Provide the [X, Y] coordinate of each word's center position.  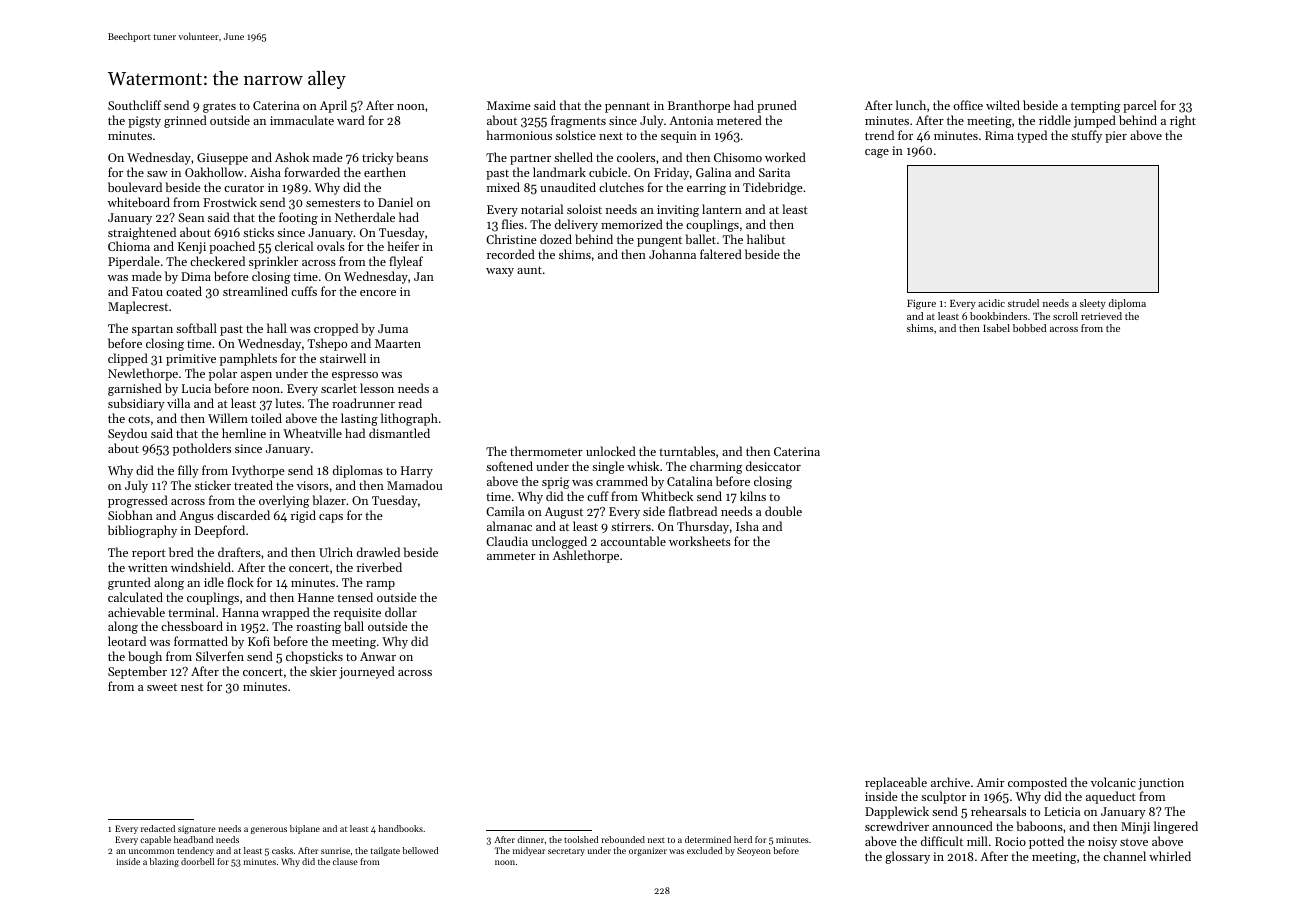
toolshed [581, 839]
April [333, 106]
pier [1116, 137]
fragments [578, 121]
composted [1037, 783]
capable [155, 840]
